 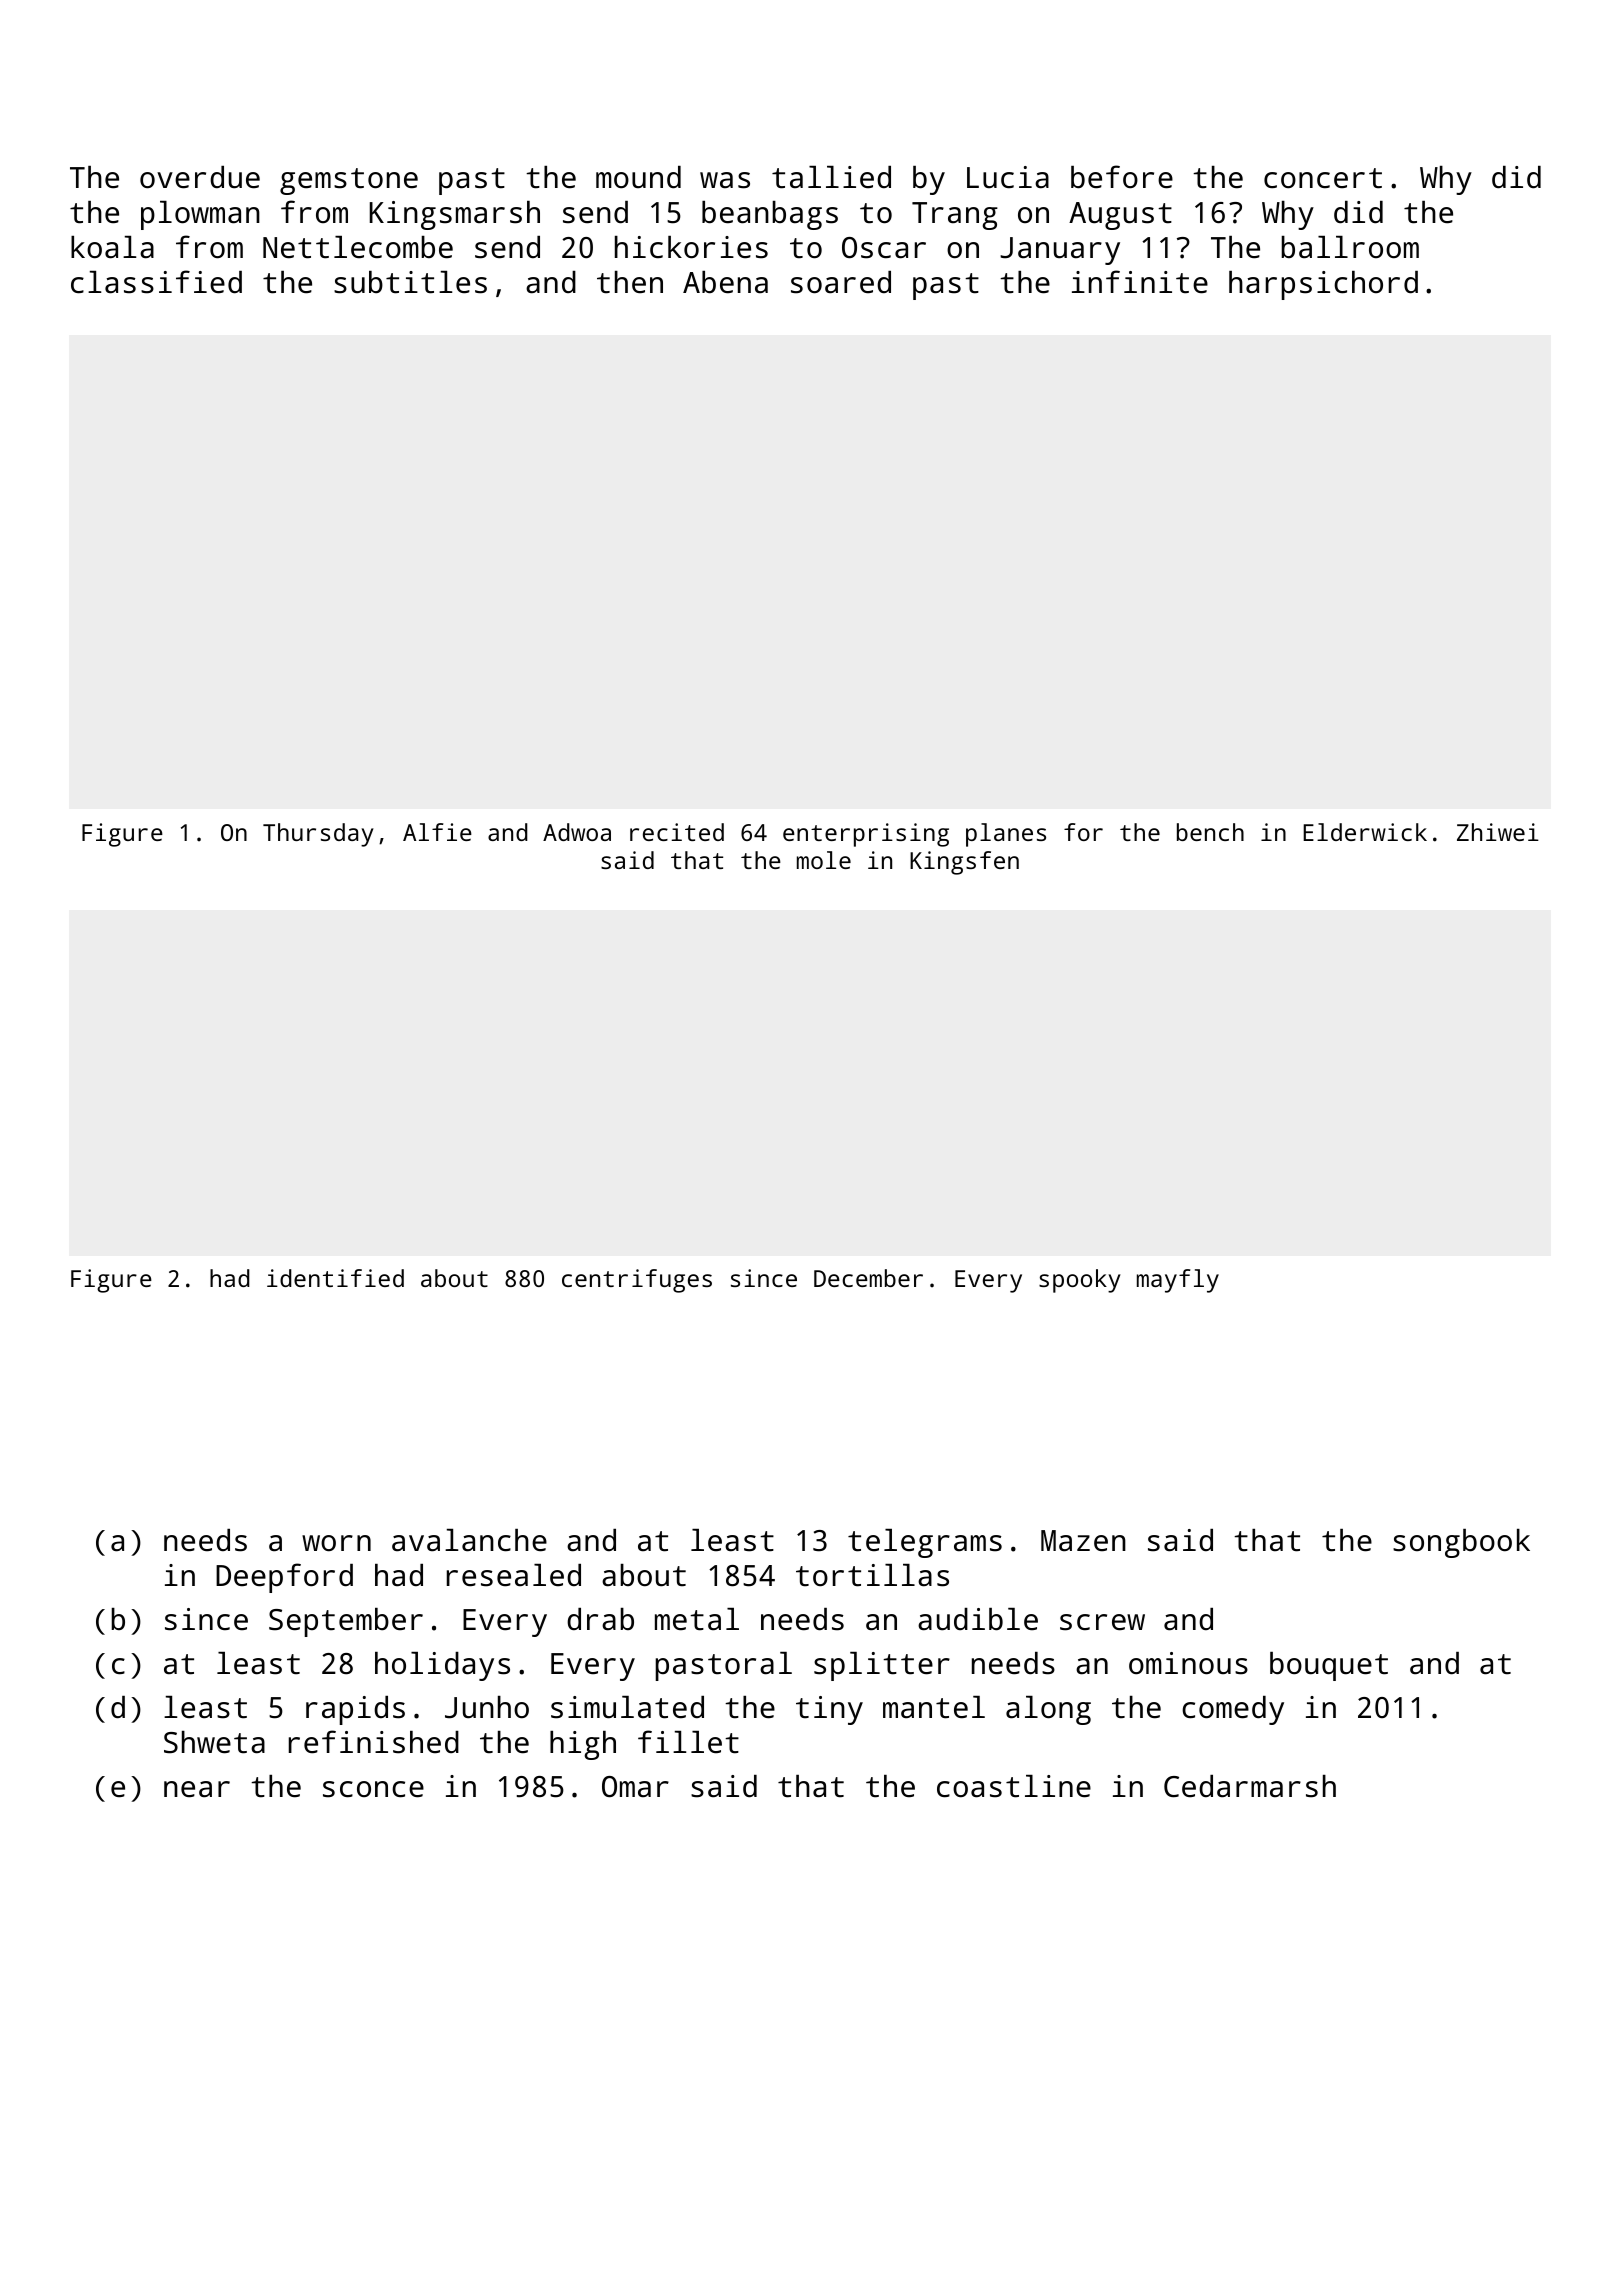 What do you see at coordinates (112, 247) in the image?
I see `koala` at bounding box center [112, 247].
